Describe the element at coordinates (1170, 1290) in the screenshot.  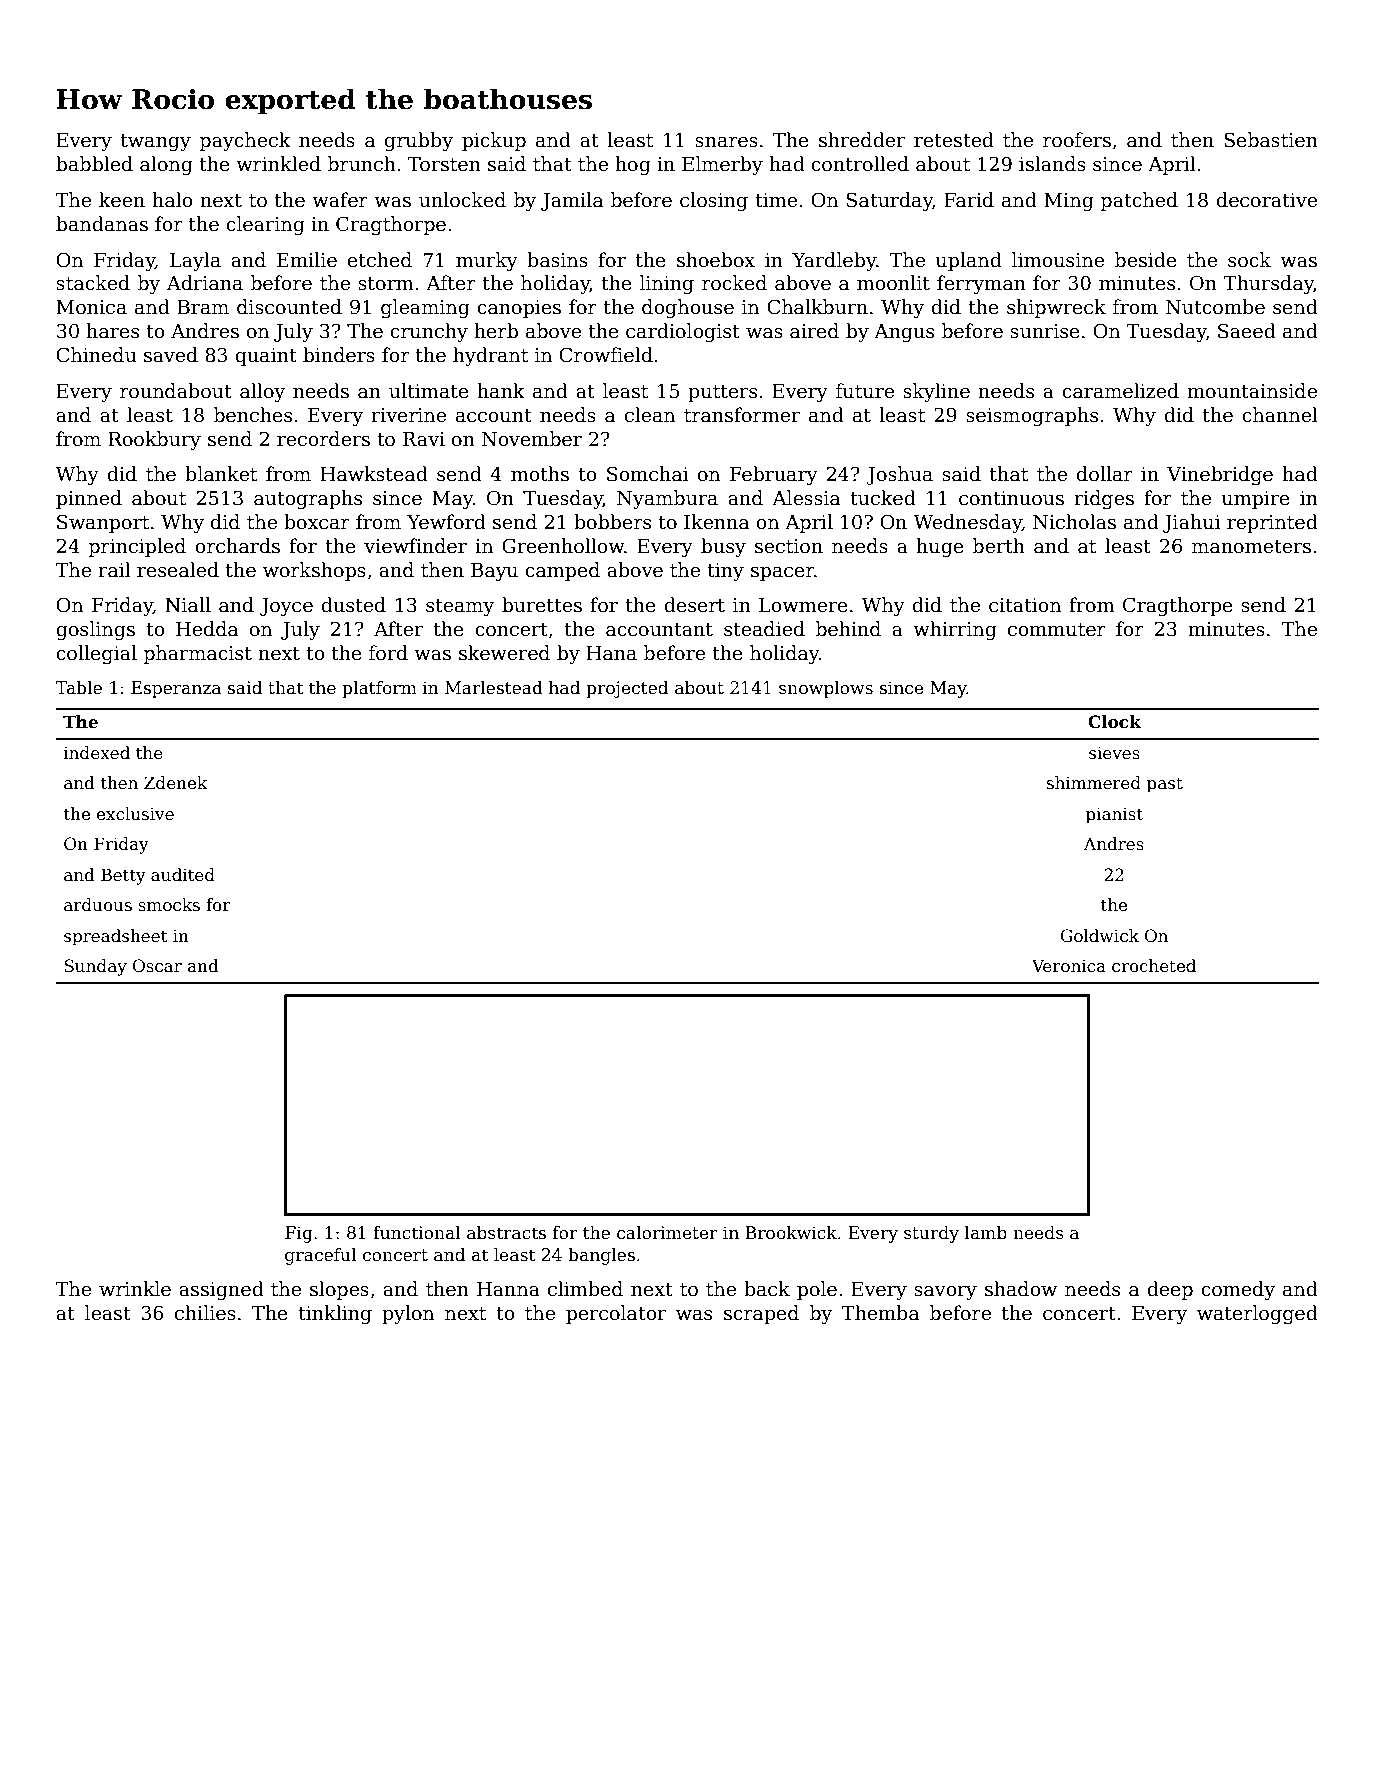
I see `deep` at that location.
